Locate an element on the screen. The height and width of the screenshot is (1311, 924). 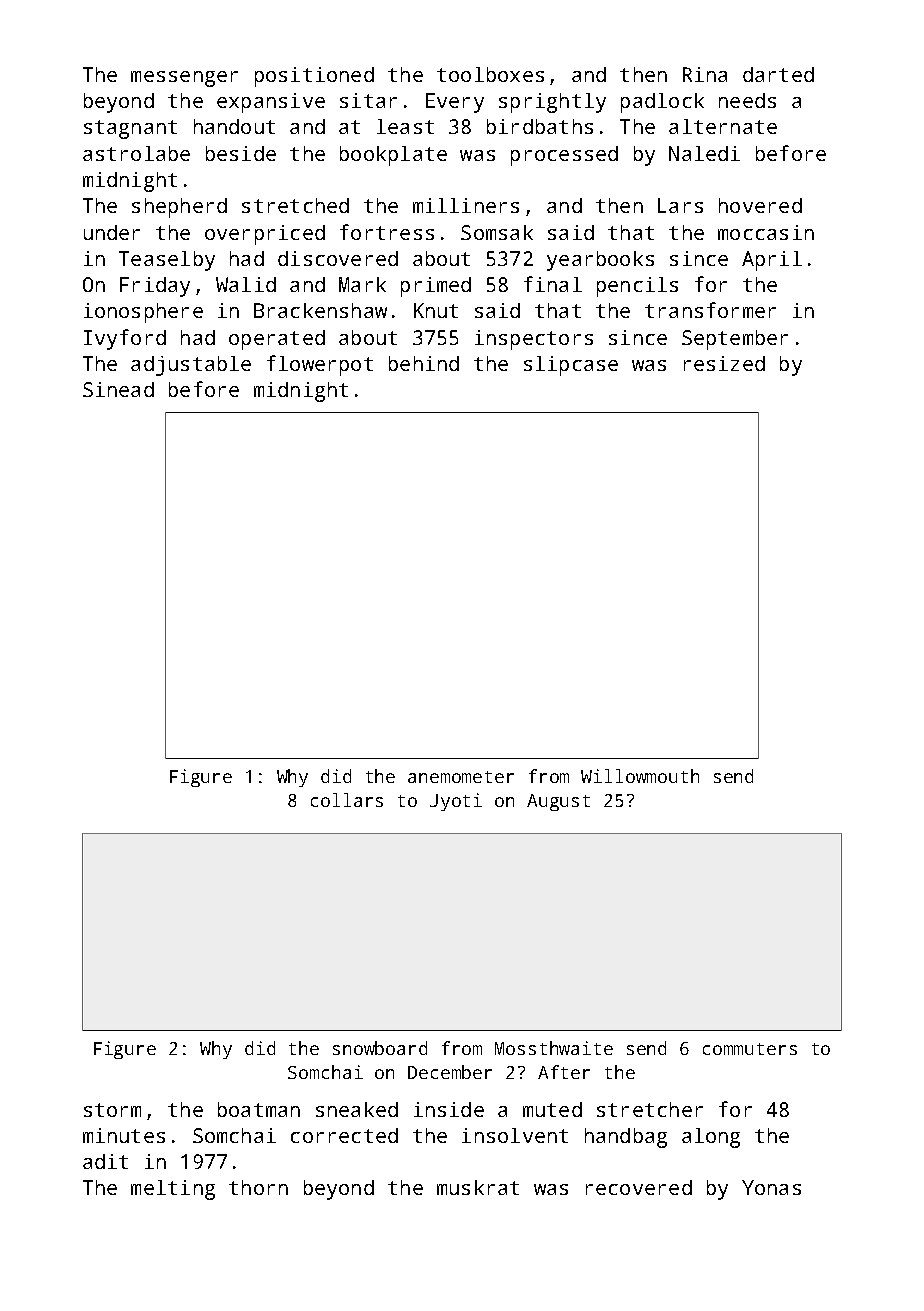
Walid is located at coordinates (246, 284).
